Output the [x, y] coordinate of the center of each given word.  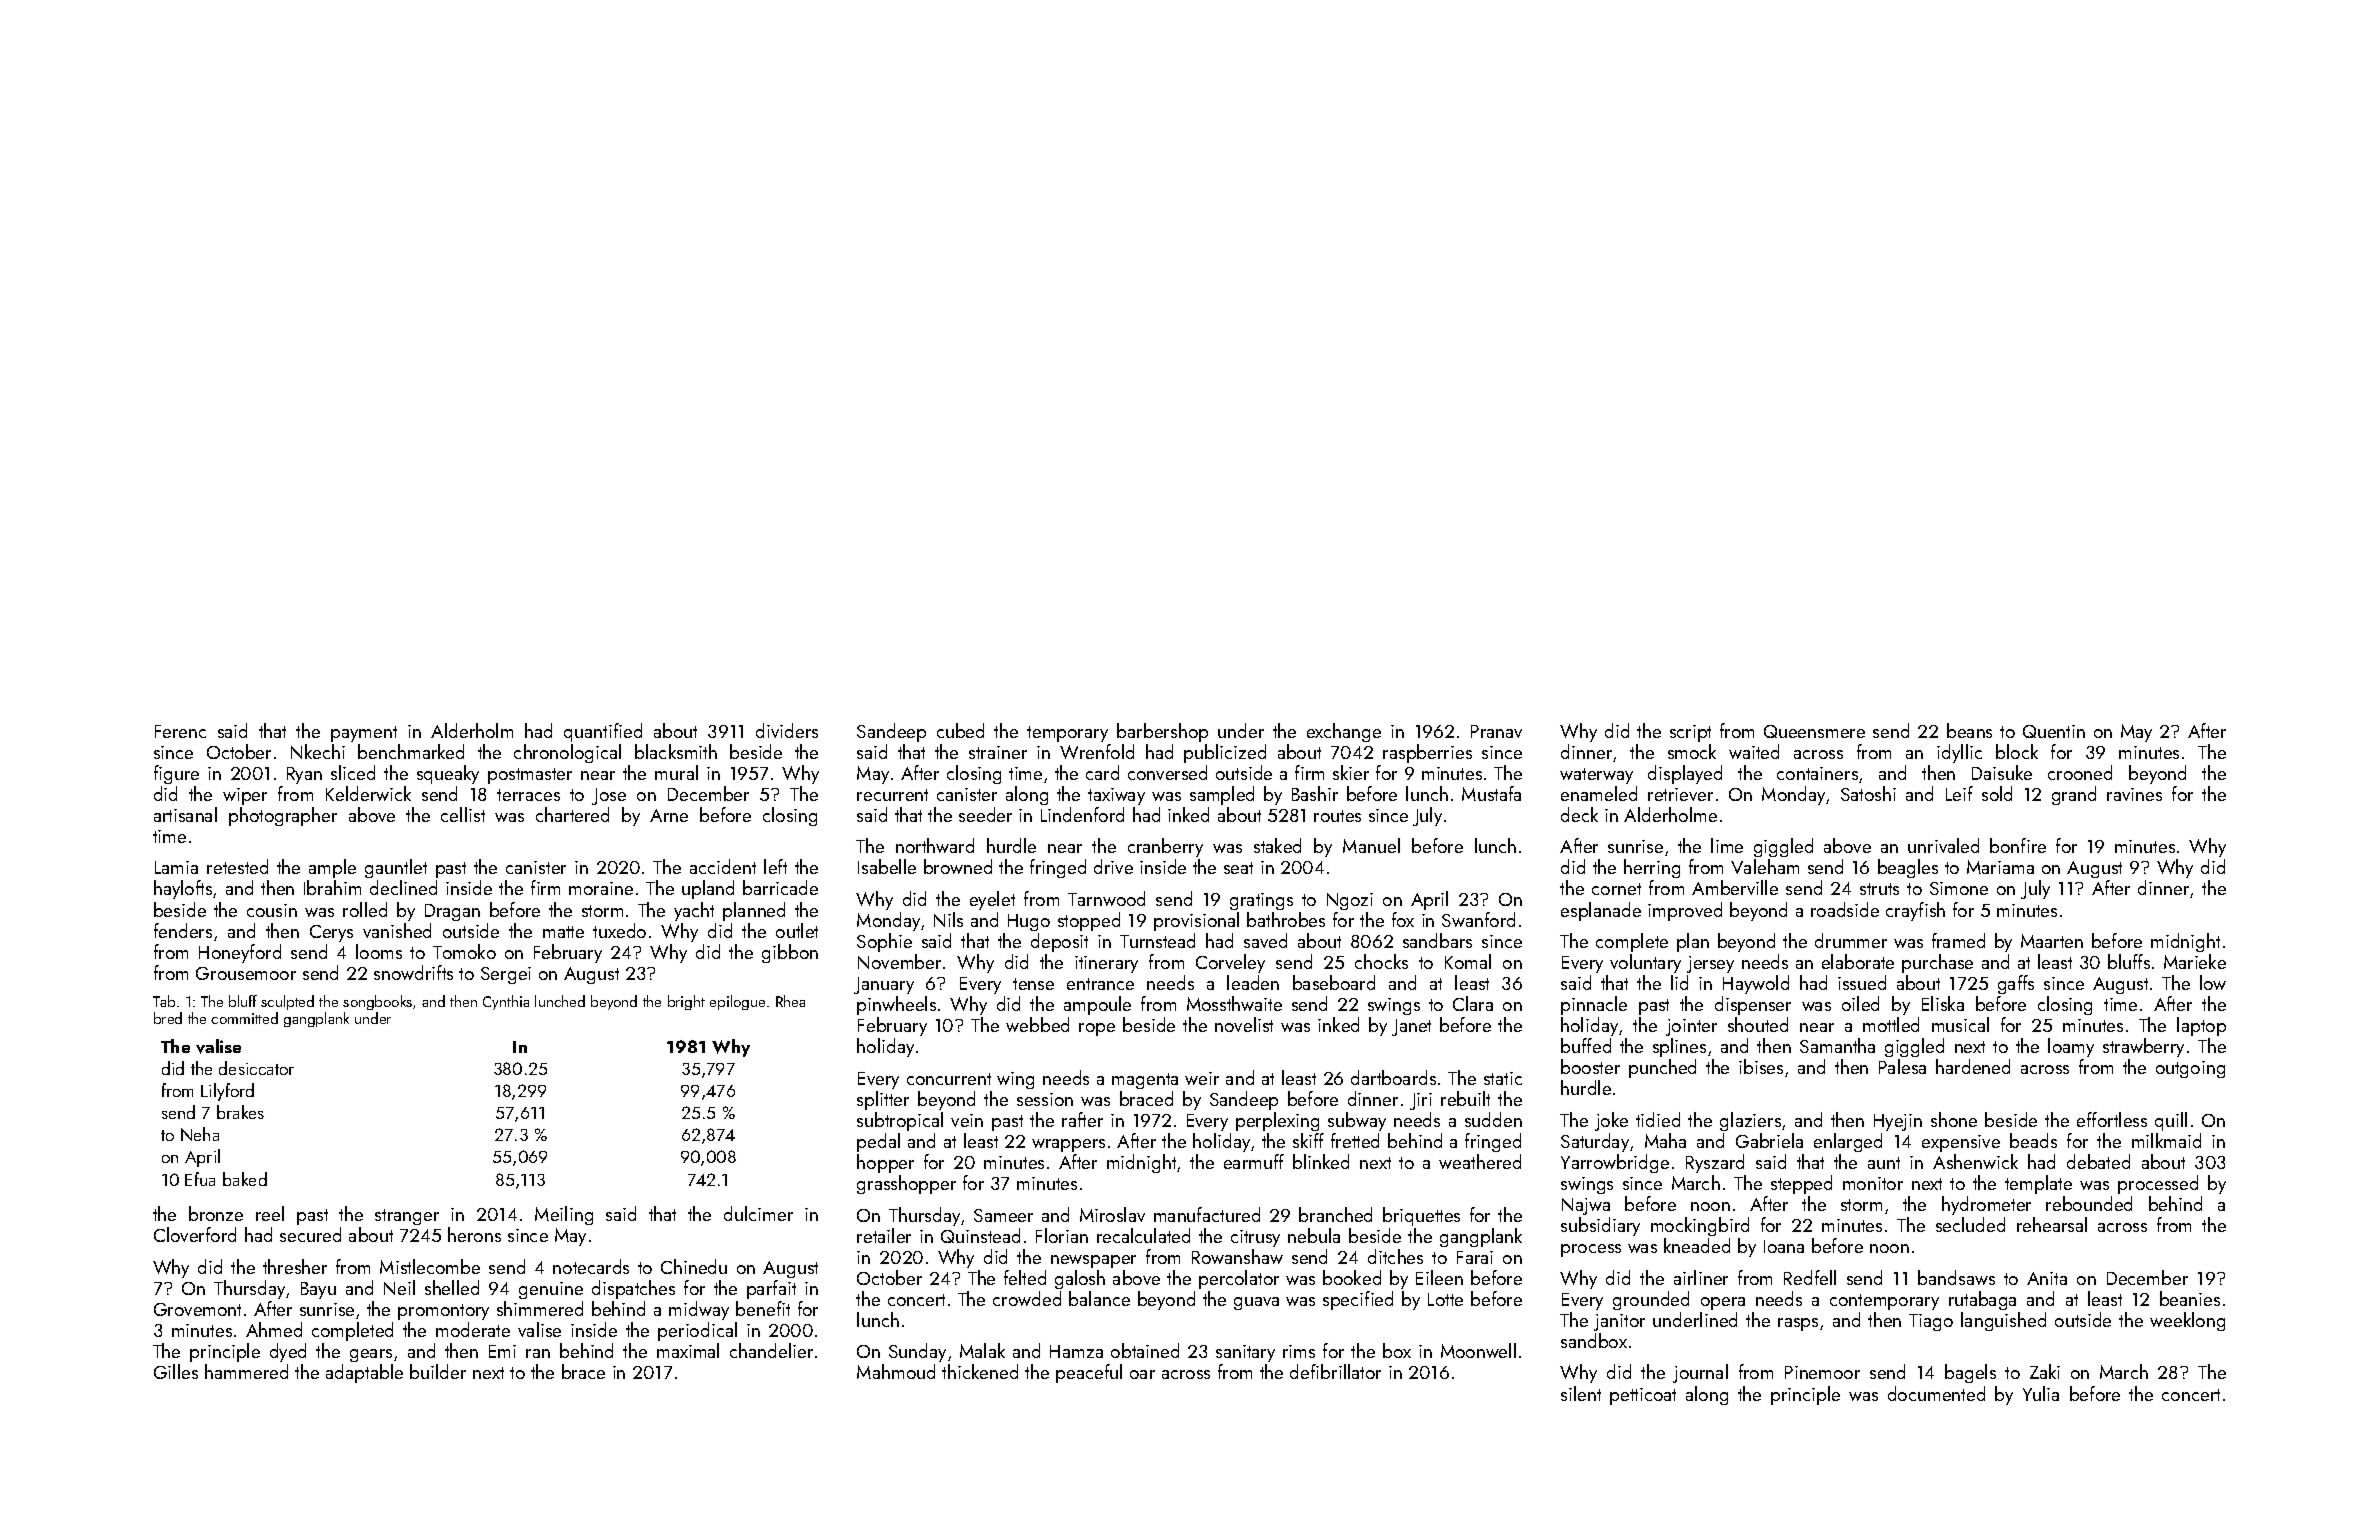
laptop [2201, 1026]
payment [364, 734]
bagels [1970, 1373]
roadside [1845, 909]
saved [1265, 940]
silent [1581, 1393]
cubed [960, 730]
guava [1256, 1303]
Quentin [2054, 731]
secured [310, 1234]
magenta [1145, 1081]
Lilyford [227, 1092]
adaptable [364, 1373]
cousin [272, 910]
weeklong [2187, 1321]
